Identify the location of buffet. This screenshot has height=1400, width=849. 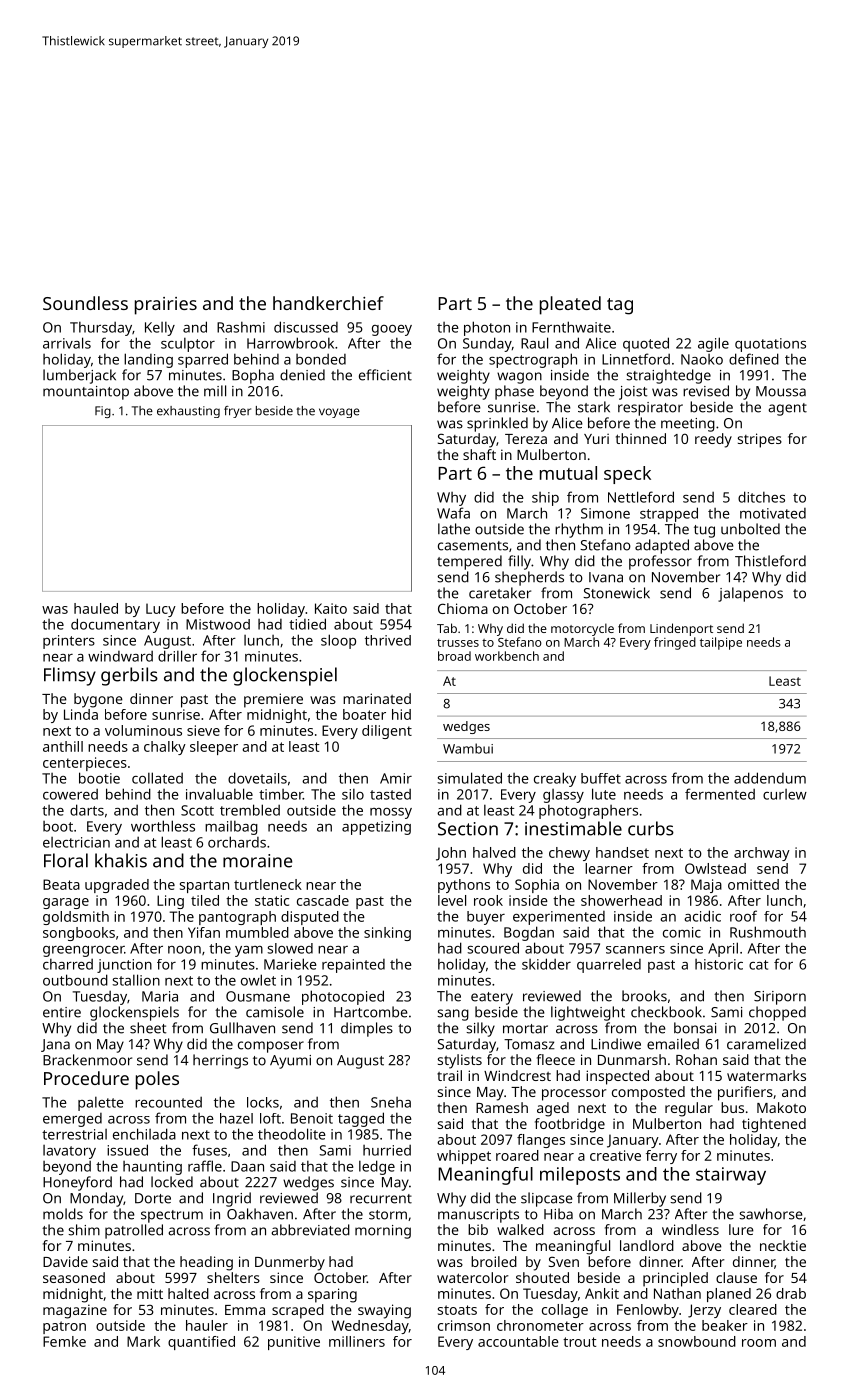
(601, 778).
